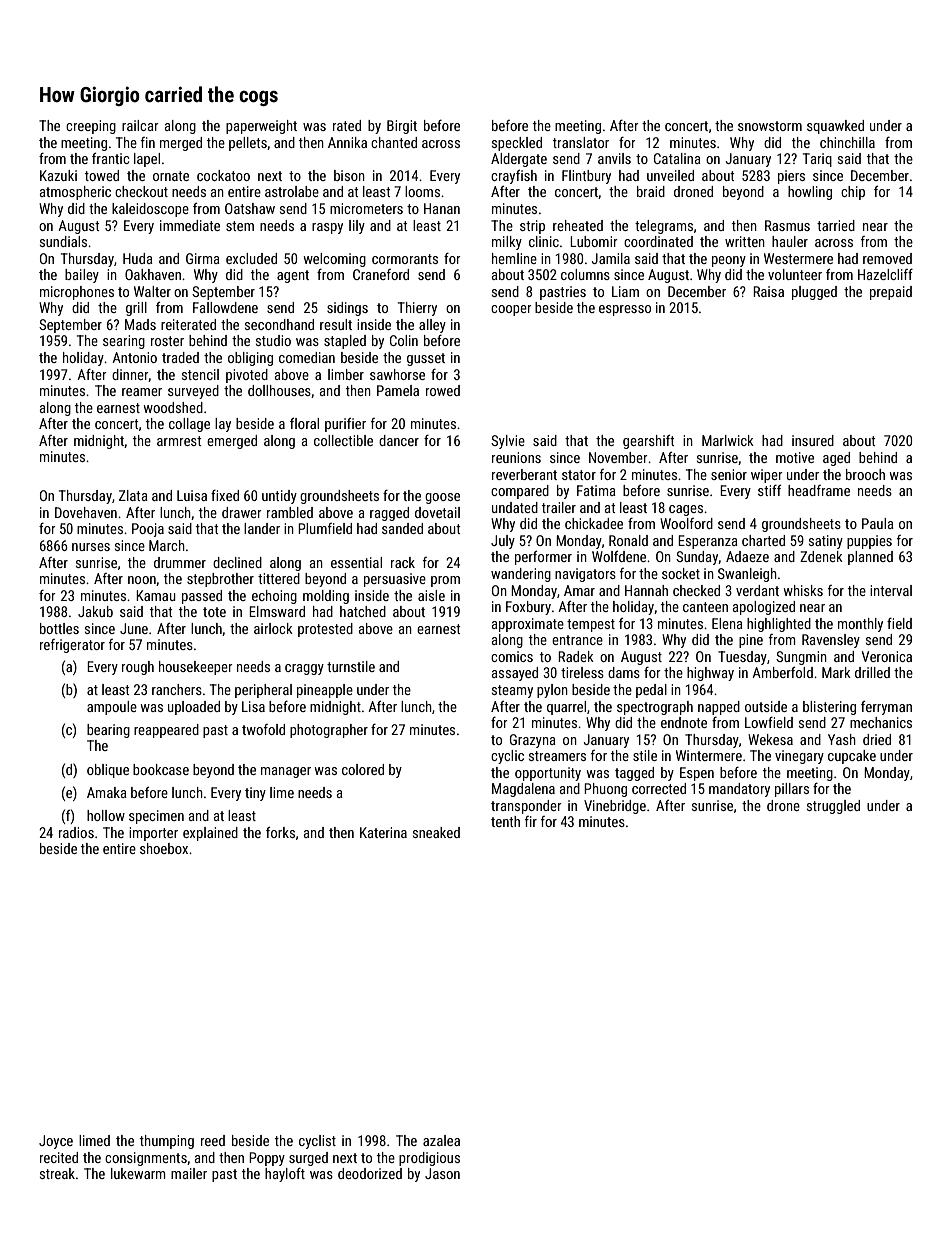 The height and width of the screenshot is (1233, 952). What do you see at coordinates (512, 691) in the screenshot?
I see `steamy` at bounding box center [512, 691].
